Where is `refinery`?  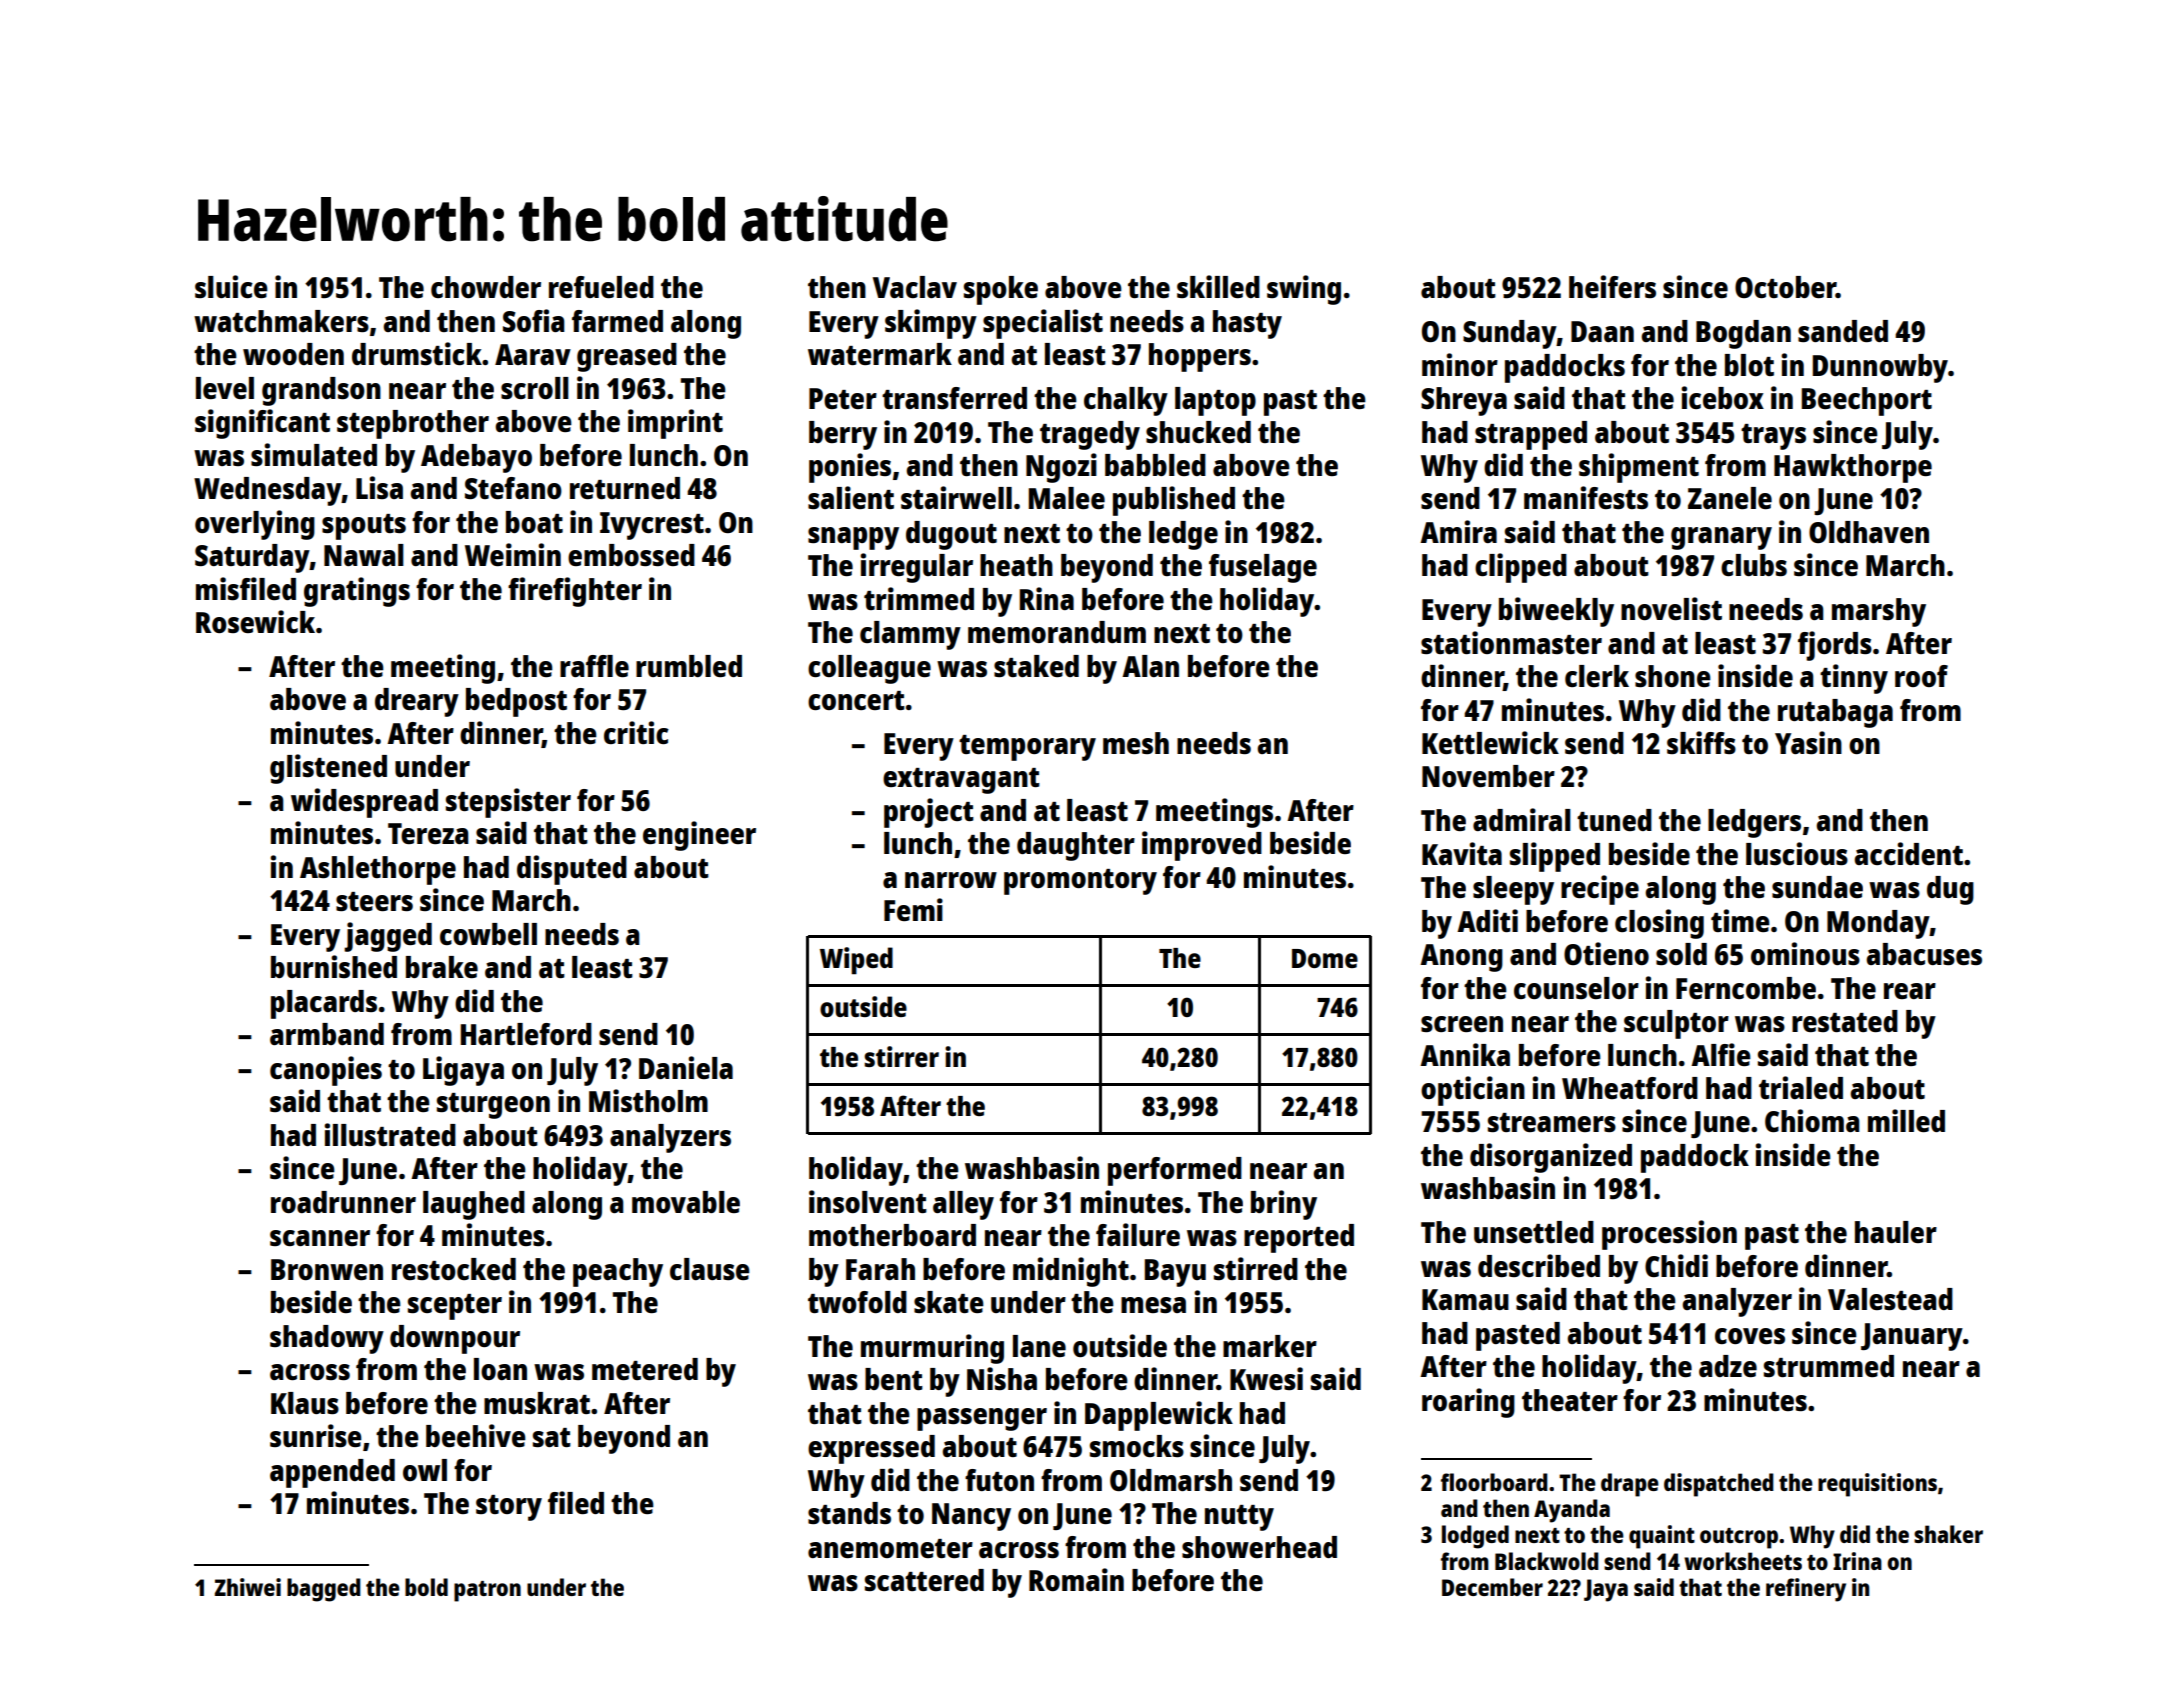
refinery is located at coordinates (1806, 1590).
